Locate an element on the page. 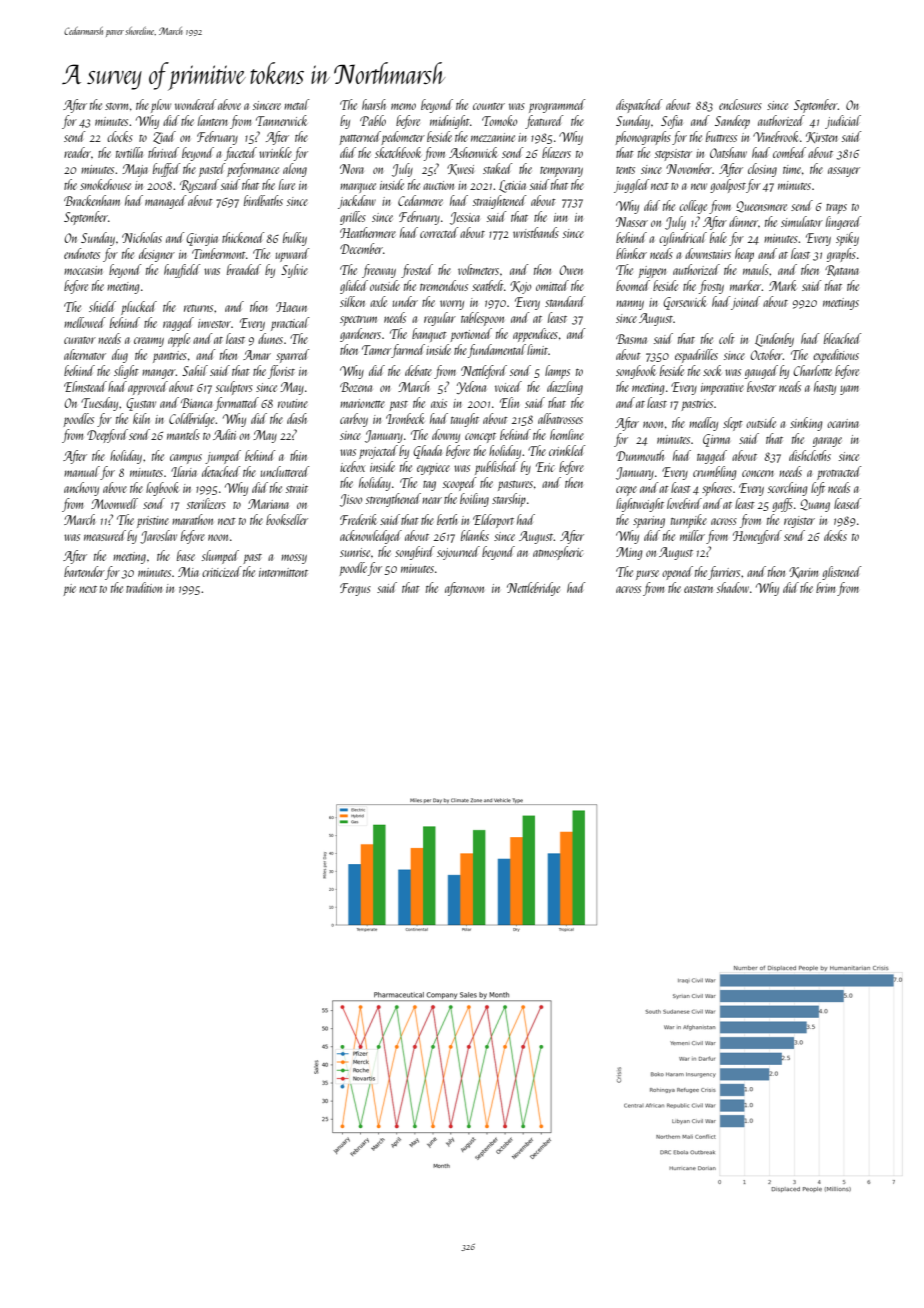 The image size is (924, 1308). eyepiece is located at coordinates (433, 469).
